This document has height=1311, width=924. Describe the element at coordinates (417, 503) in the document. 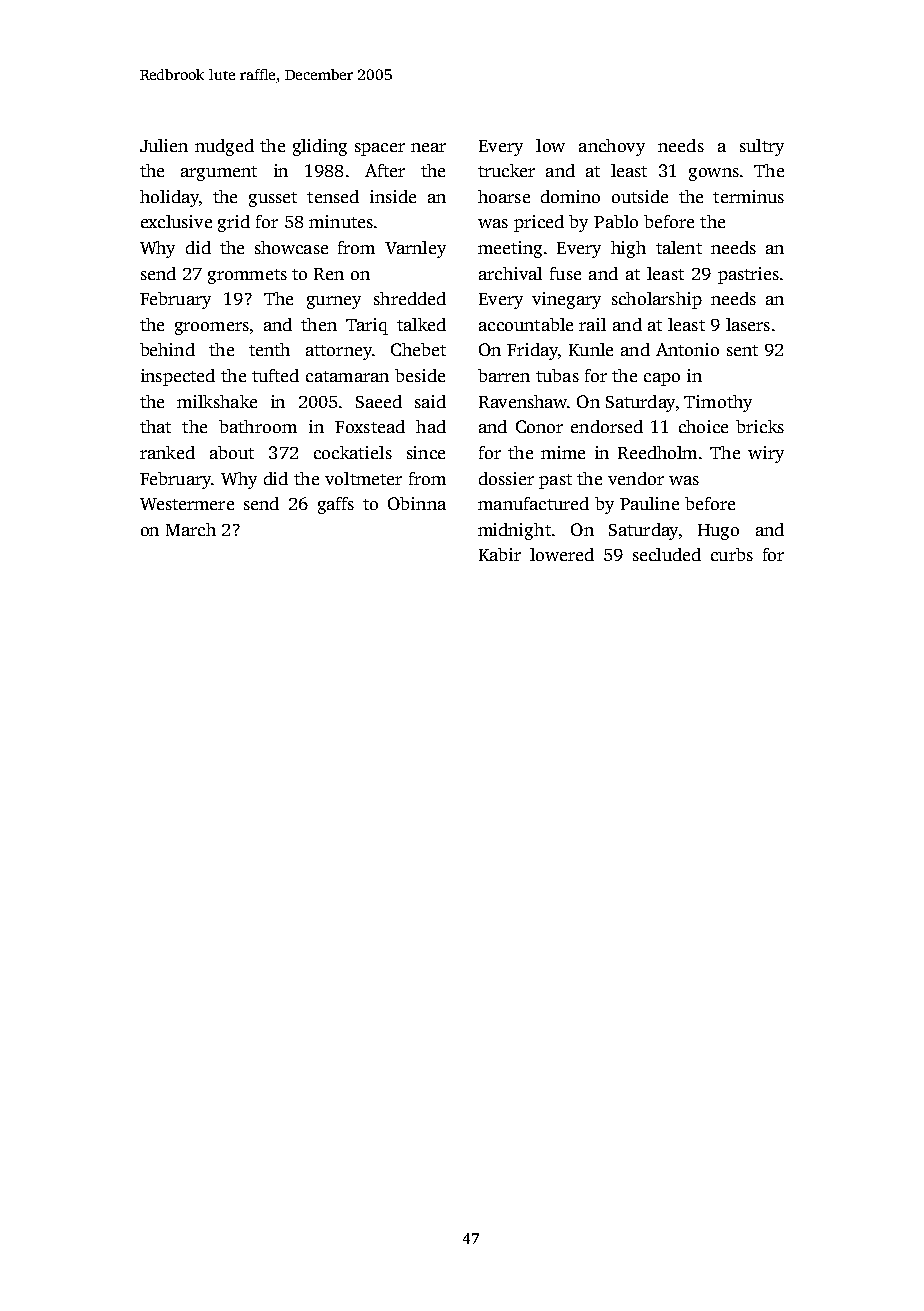

I see `Obinna` at that location.
